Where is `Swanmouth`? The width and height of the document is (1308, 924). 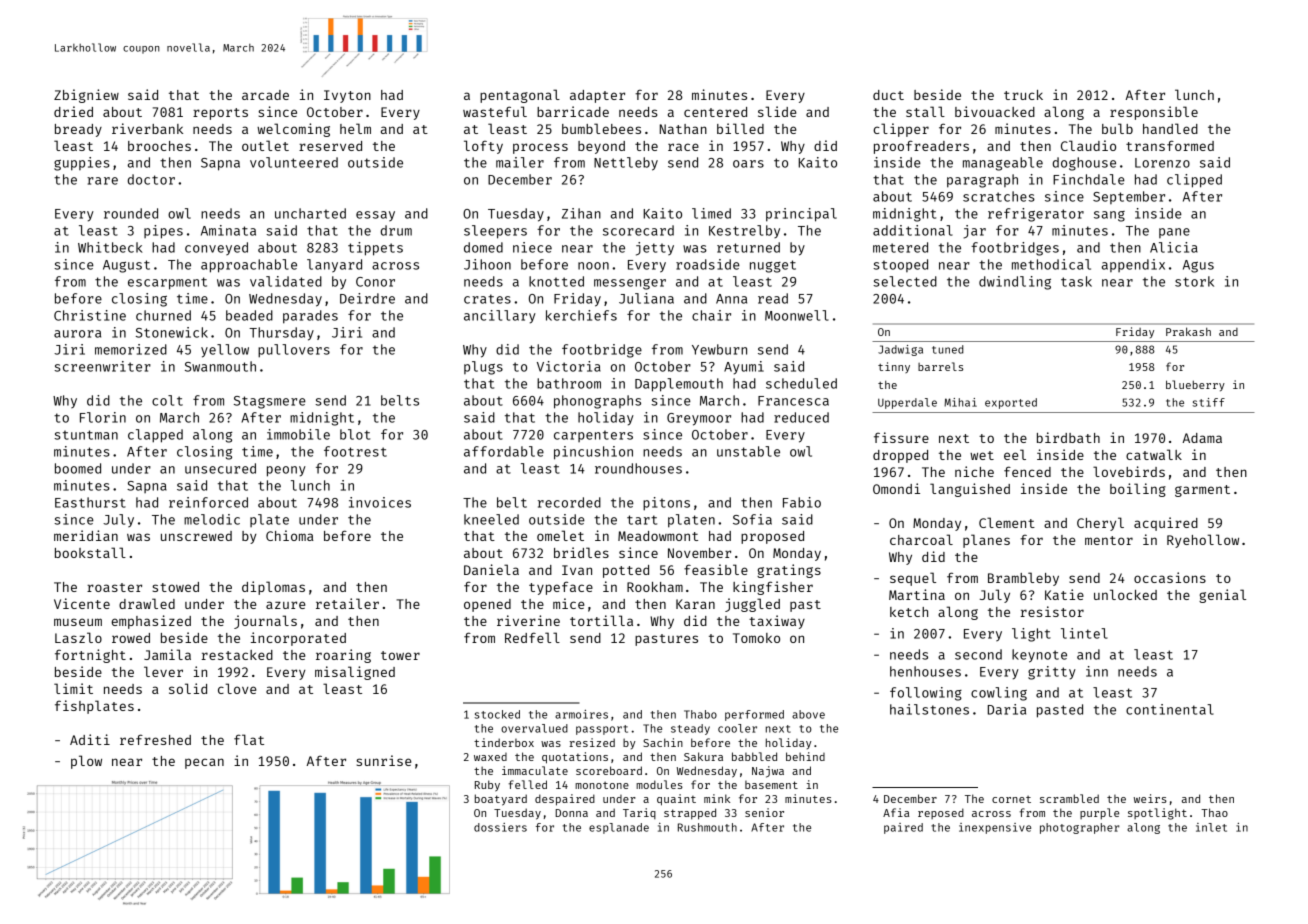 Swanmouth is located at coordinates (220, 366).
